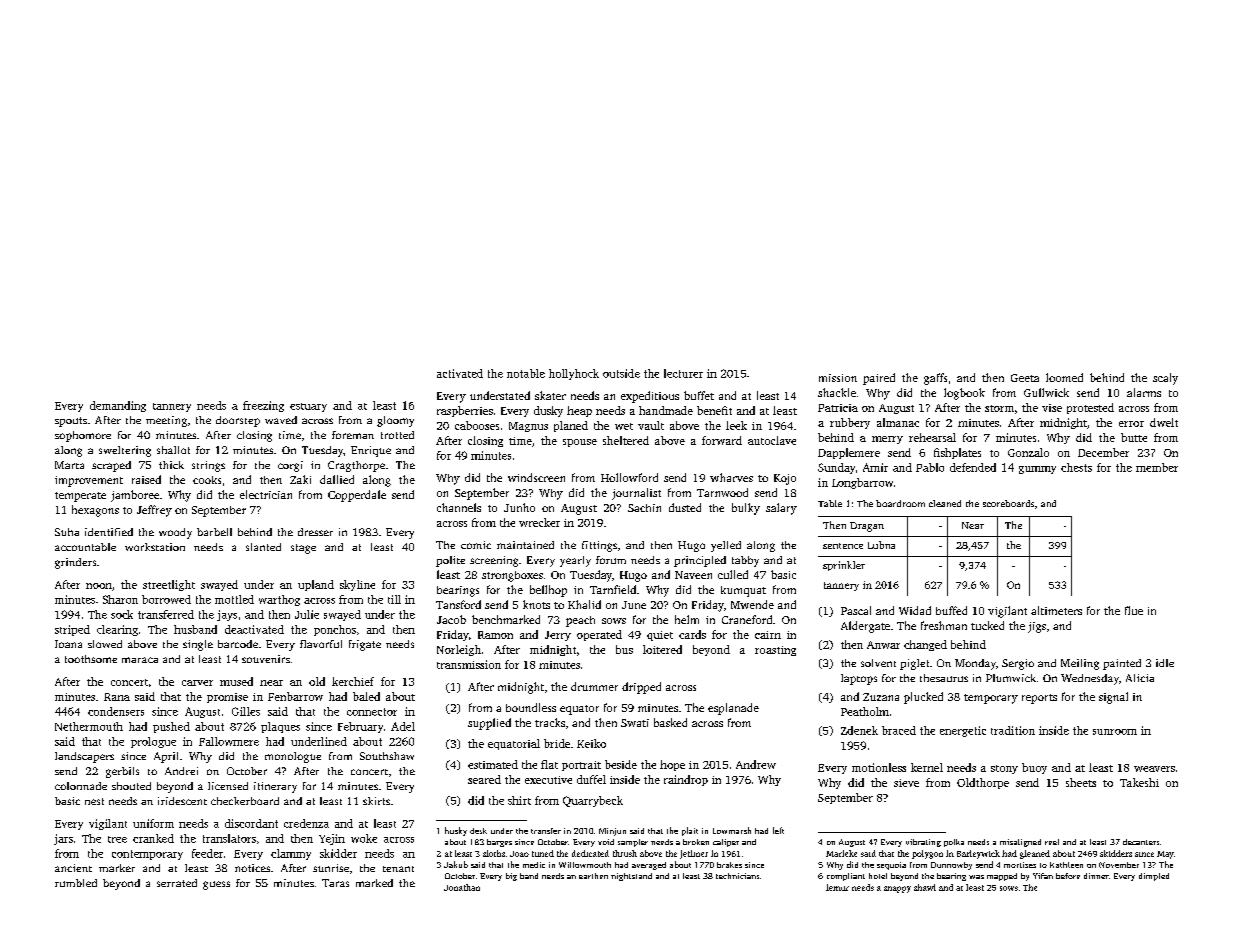 Image resolution: width=1233 pixels, height=952 pixels. I want to click on estuary, so click(308, 407).
